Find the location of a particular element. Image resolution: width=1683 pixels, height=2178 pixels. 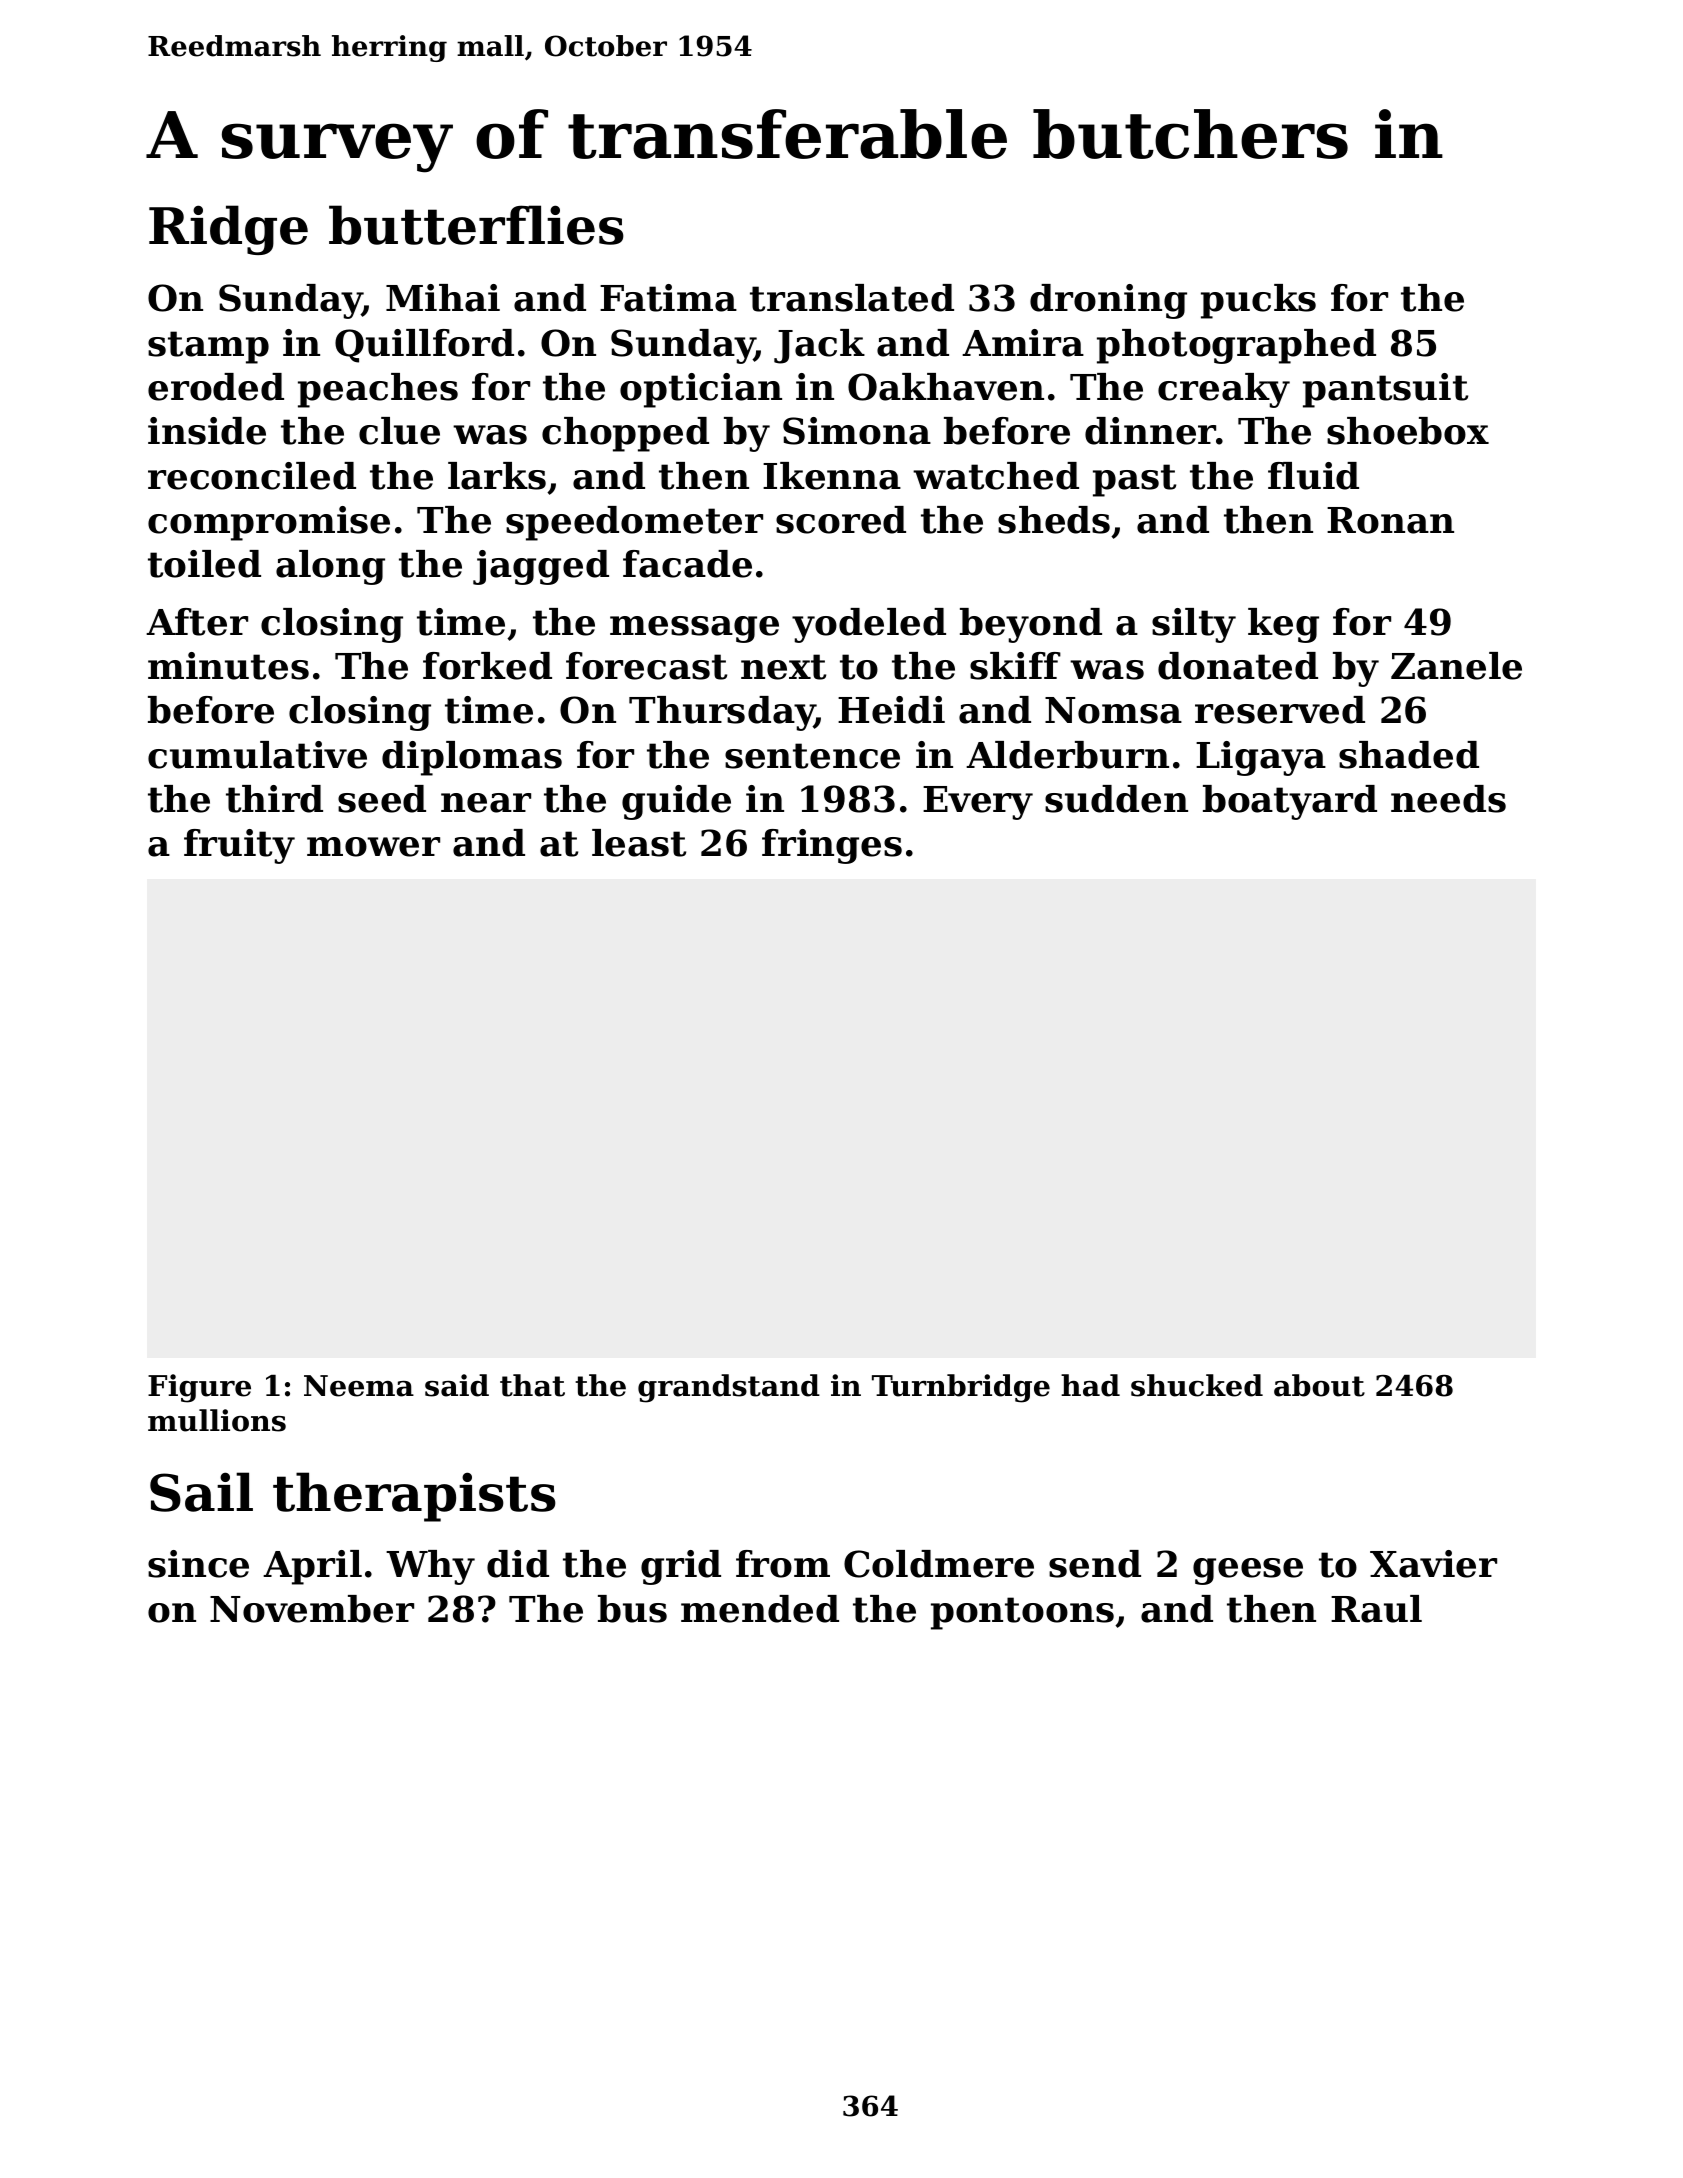

Every is located at coordinates (978, 803).
